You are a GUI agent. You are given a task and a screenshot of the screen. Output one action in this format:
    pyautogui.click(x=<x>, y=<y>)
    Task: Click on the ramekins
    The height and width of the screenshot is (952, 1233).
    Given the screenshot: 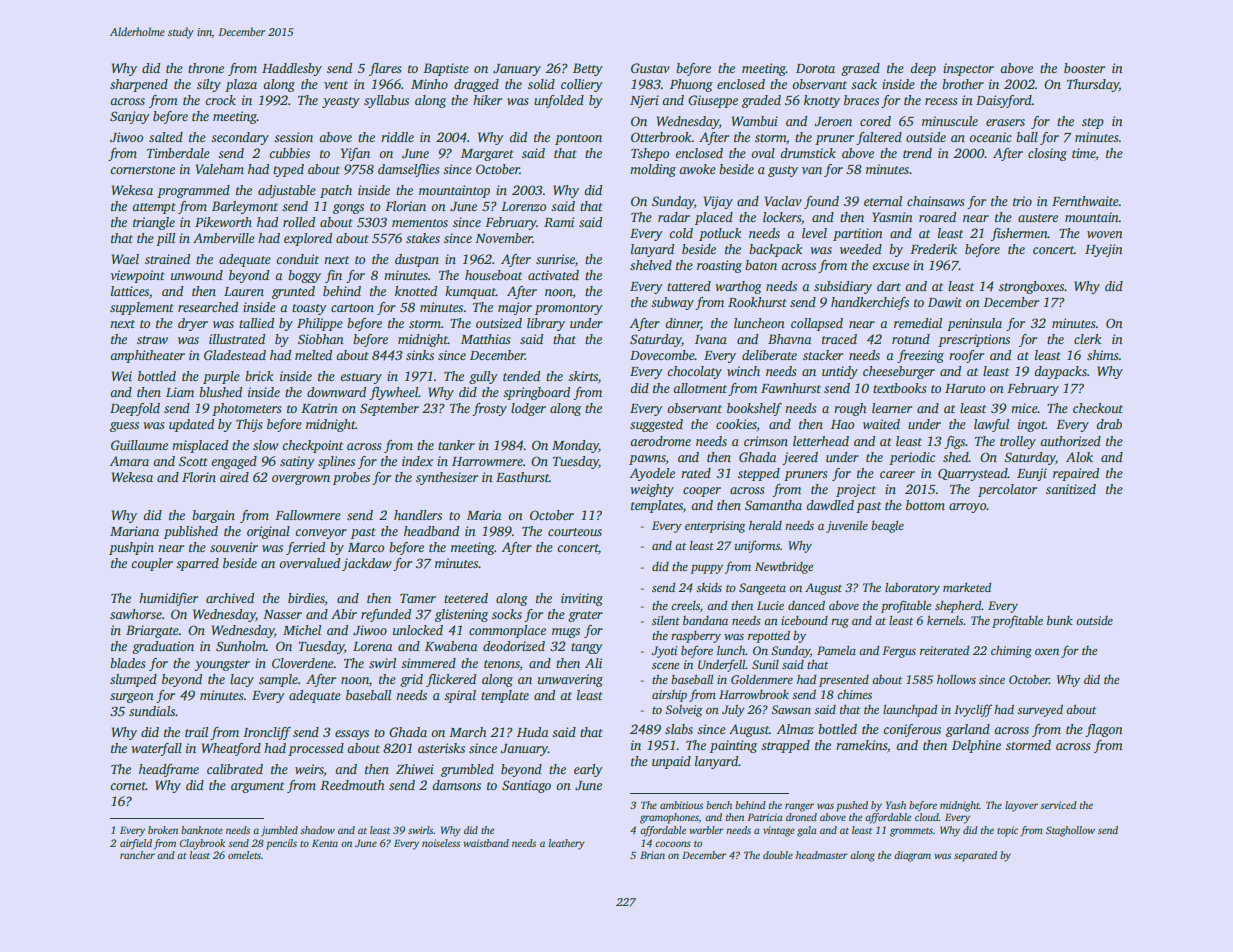 What is the action you would take?
    pyautogui.click(x=861, y=745)
